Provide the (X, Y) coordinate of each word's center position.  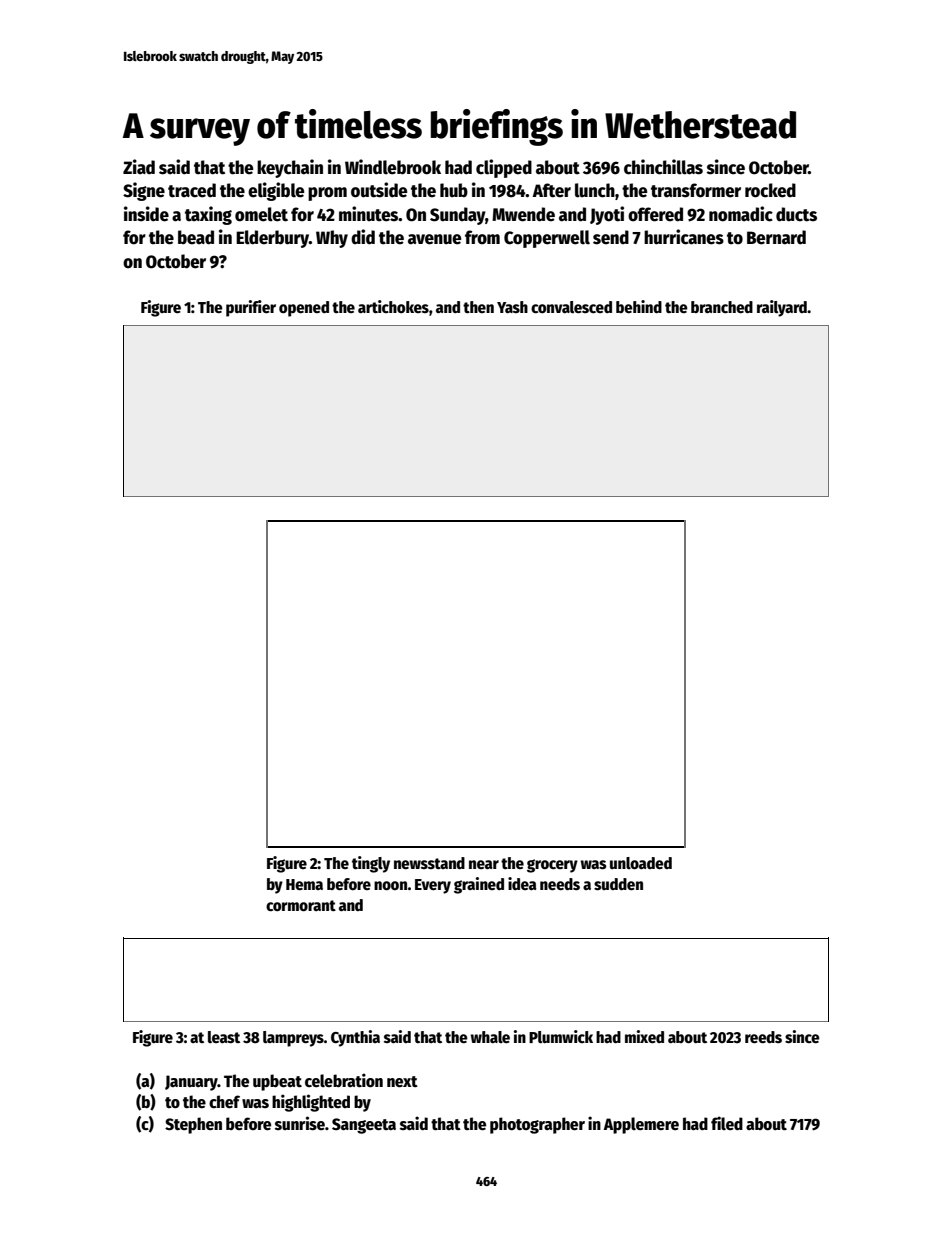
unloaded (641, 863)
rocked (770, 190)
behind (639, 306)
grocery (552, 866)
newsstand (429, 863)
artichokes (393, 306)
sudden (618, 884)
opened (304, 309)
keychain (290, 168)
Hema (304, 884)
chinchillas (663, 167)
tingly (371, 864)
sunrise (300, 1123)
